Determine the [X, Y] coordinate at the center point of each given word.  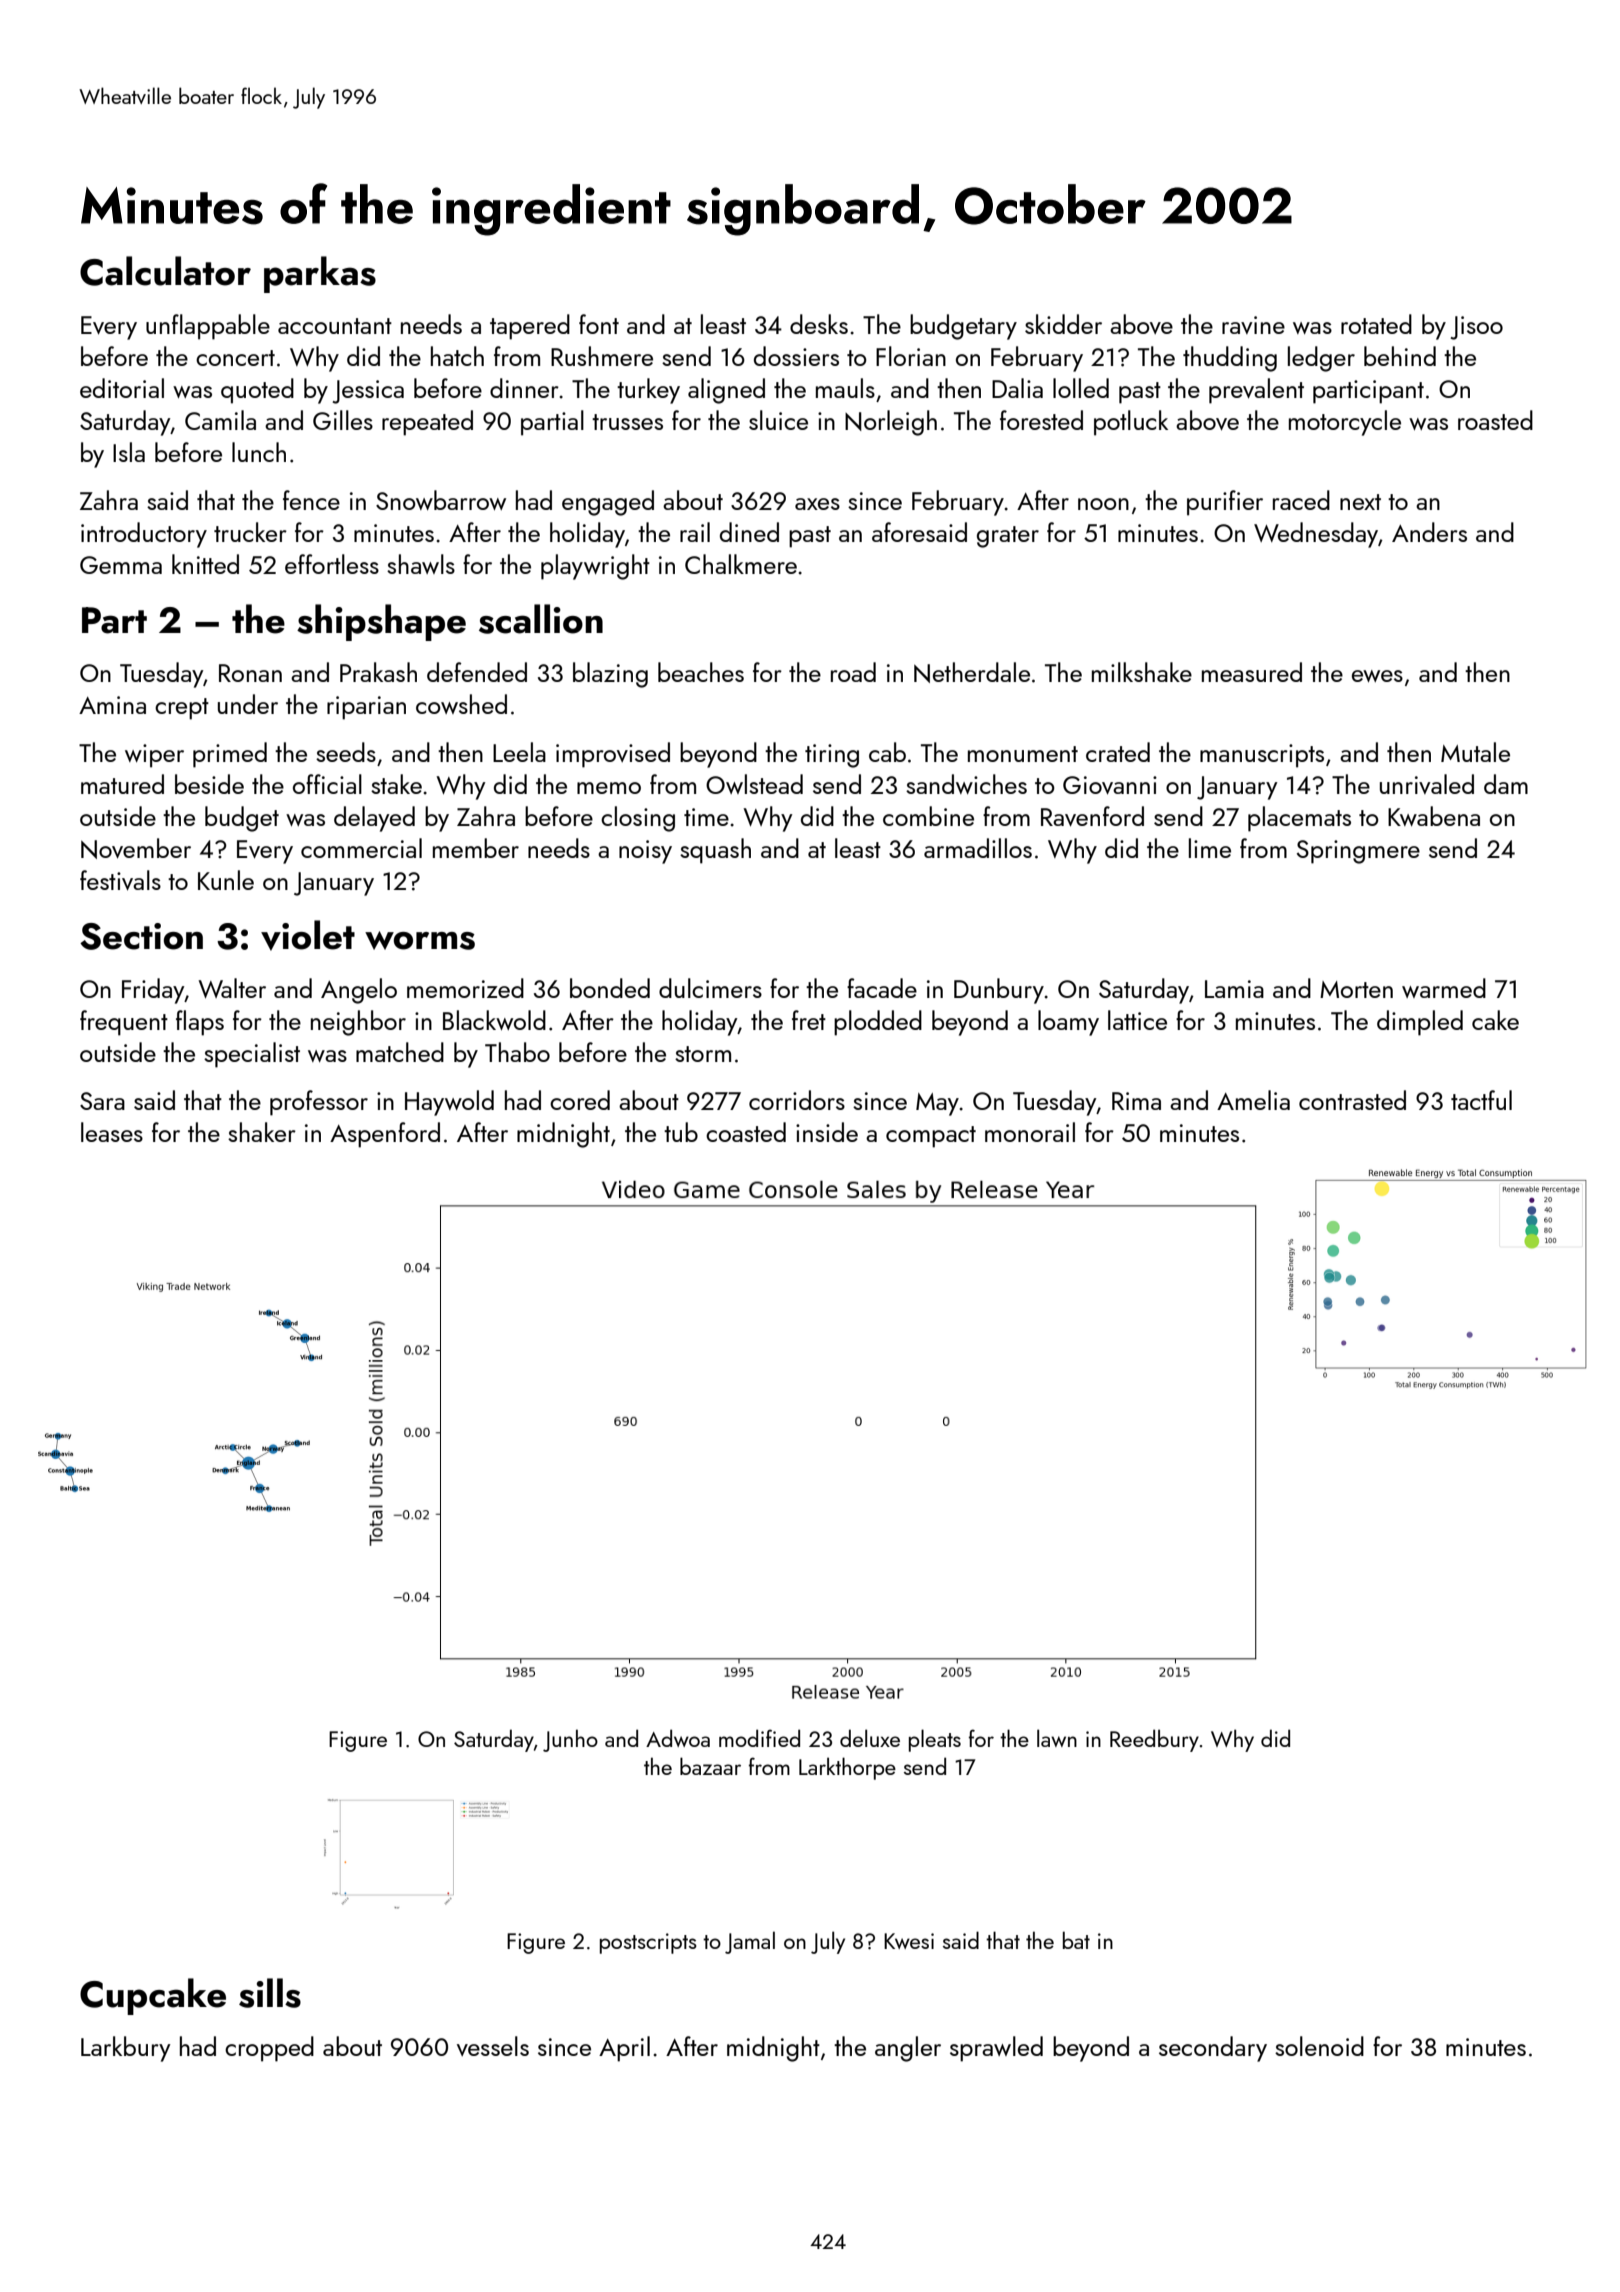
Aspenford [385, 1135]
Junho [570, 1740]
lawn [1057, 1738]
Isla [129, 452]
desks [819, 324]
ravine [1253, 325]
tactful [1481, 1100]
